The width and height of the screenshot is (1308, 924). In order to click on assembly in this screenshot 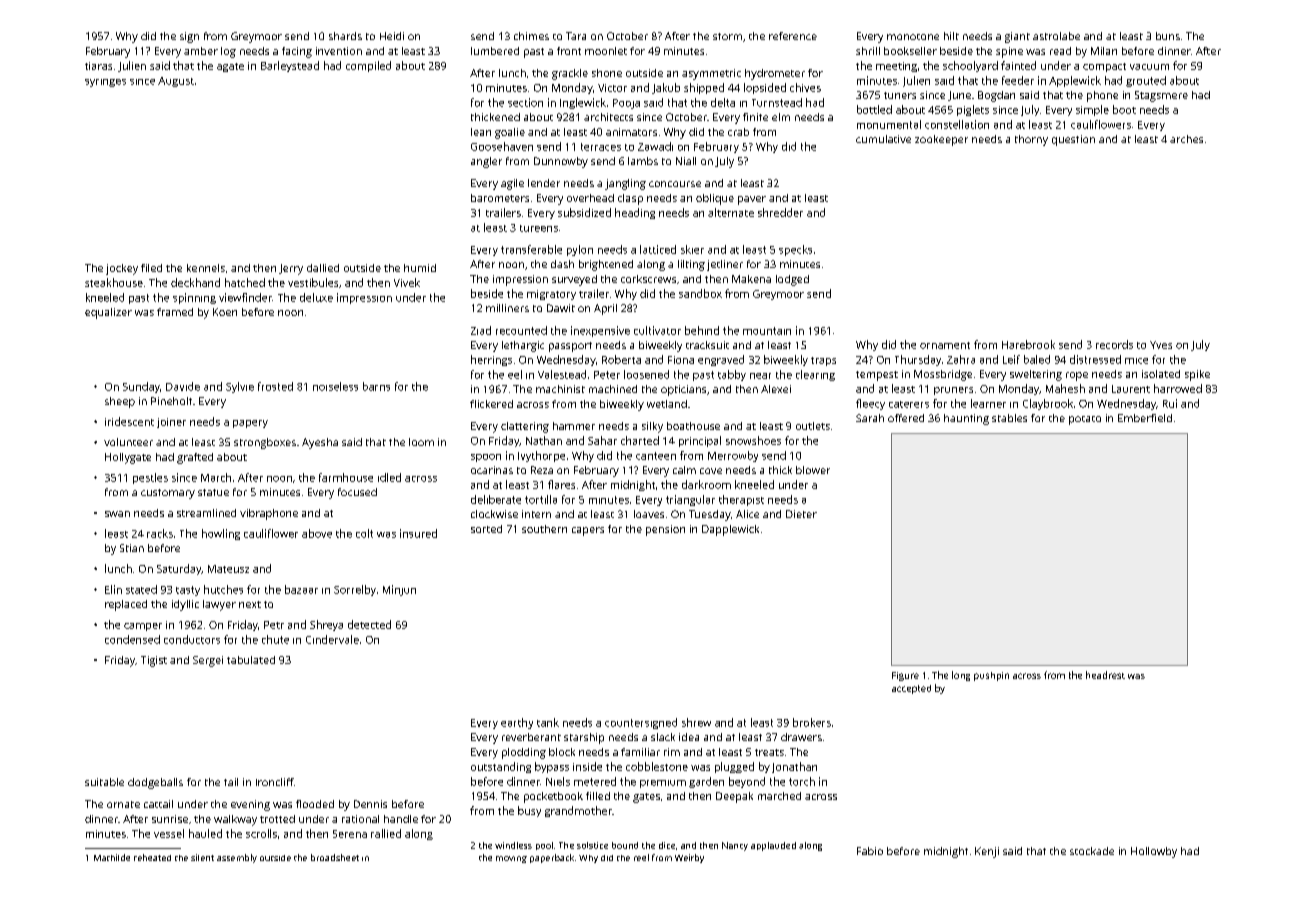, I will do `click(237, 858)`.
